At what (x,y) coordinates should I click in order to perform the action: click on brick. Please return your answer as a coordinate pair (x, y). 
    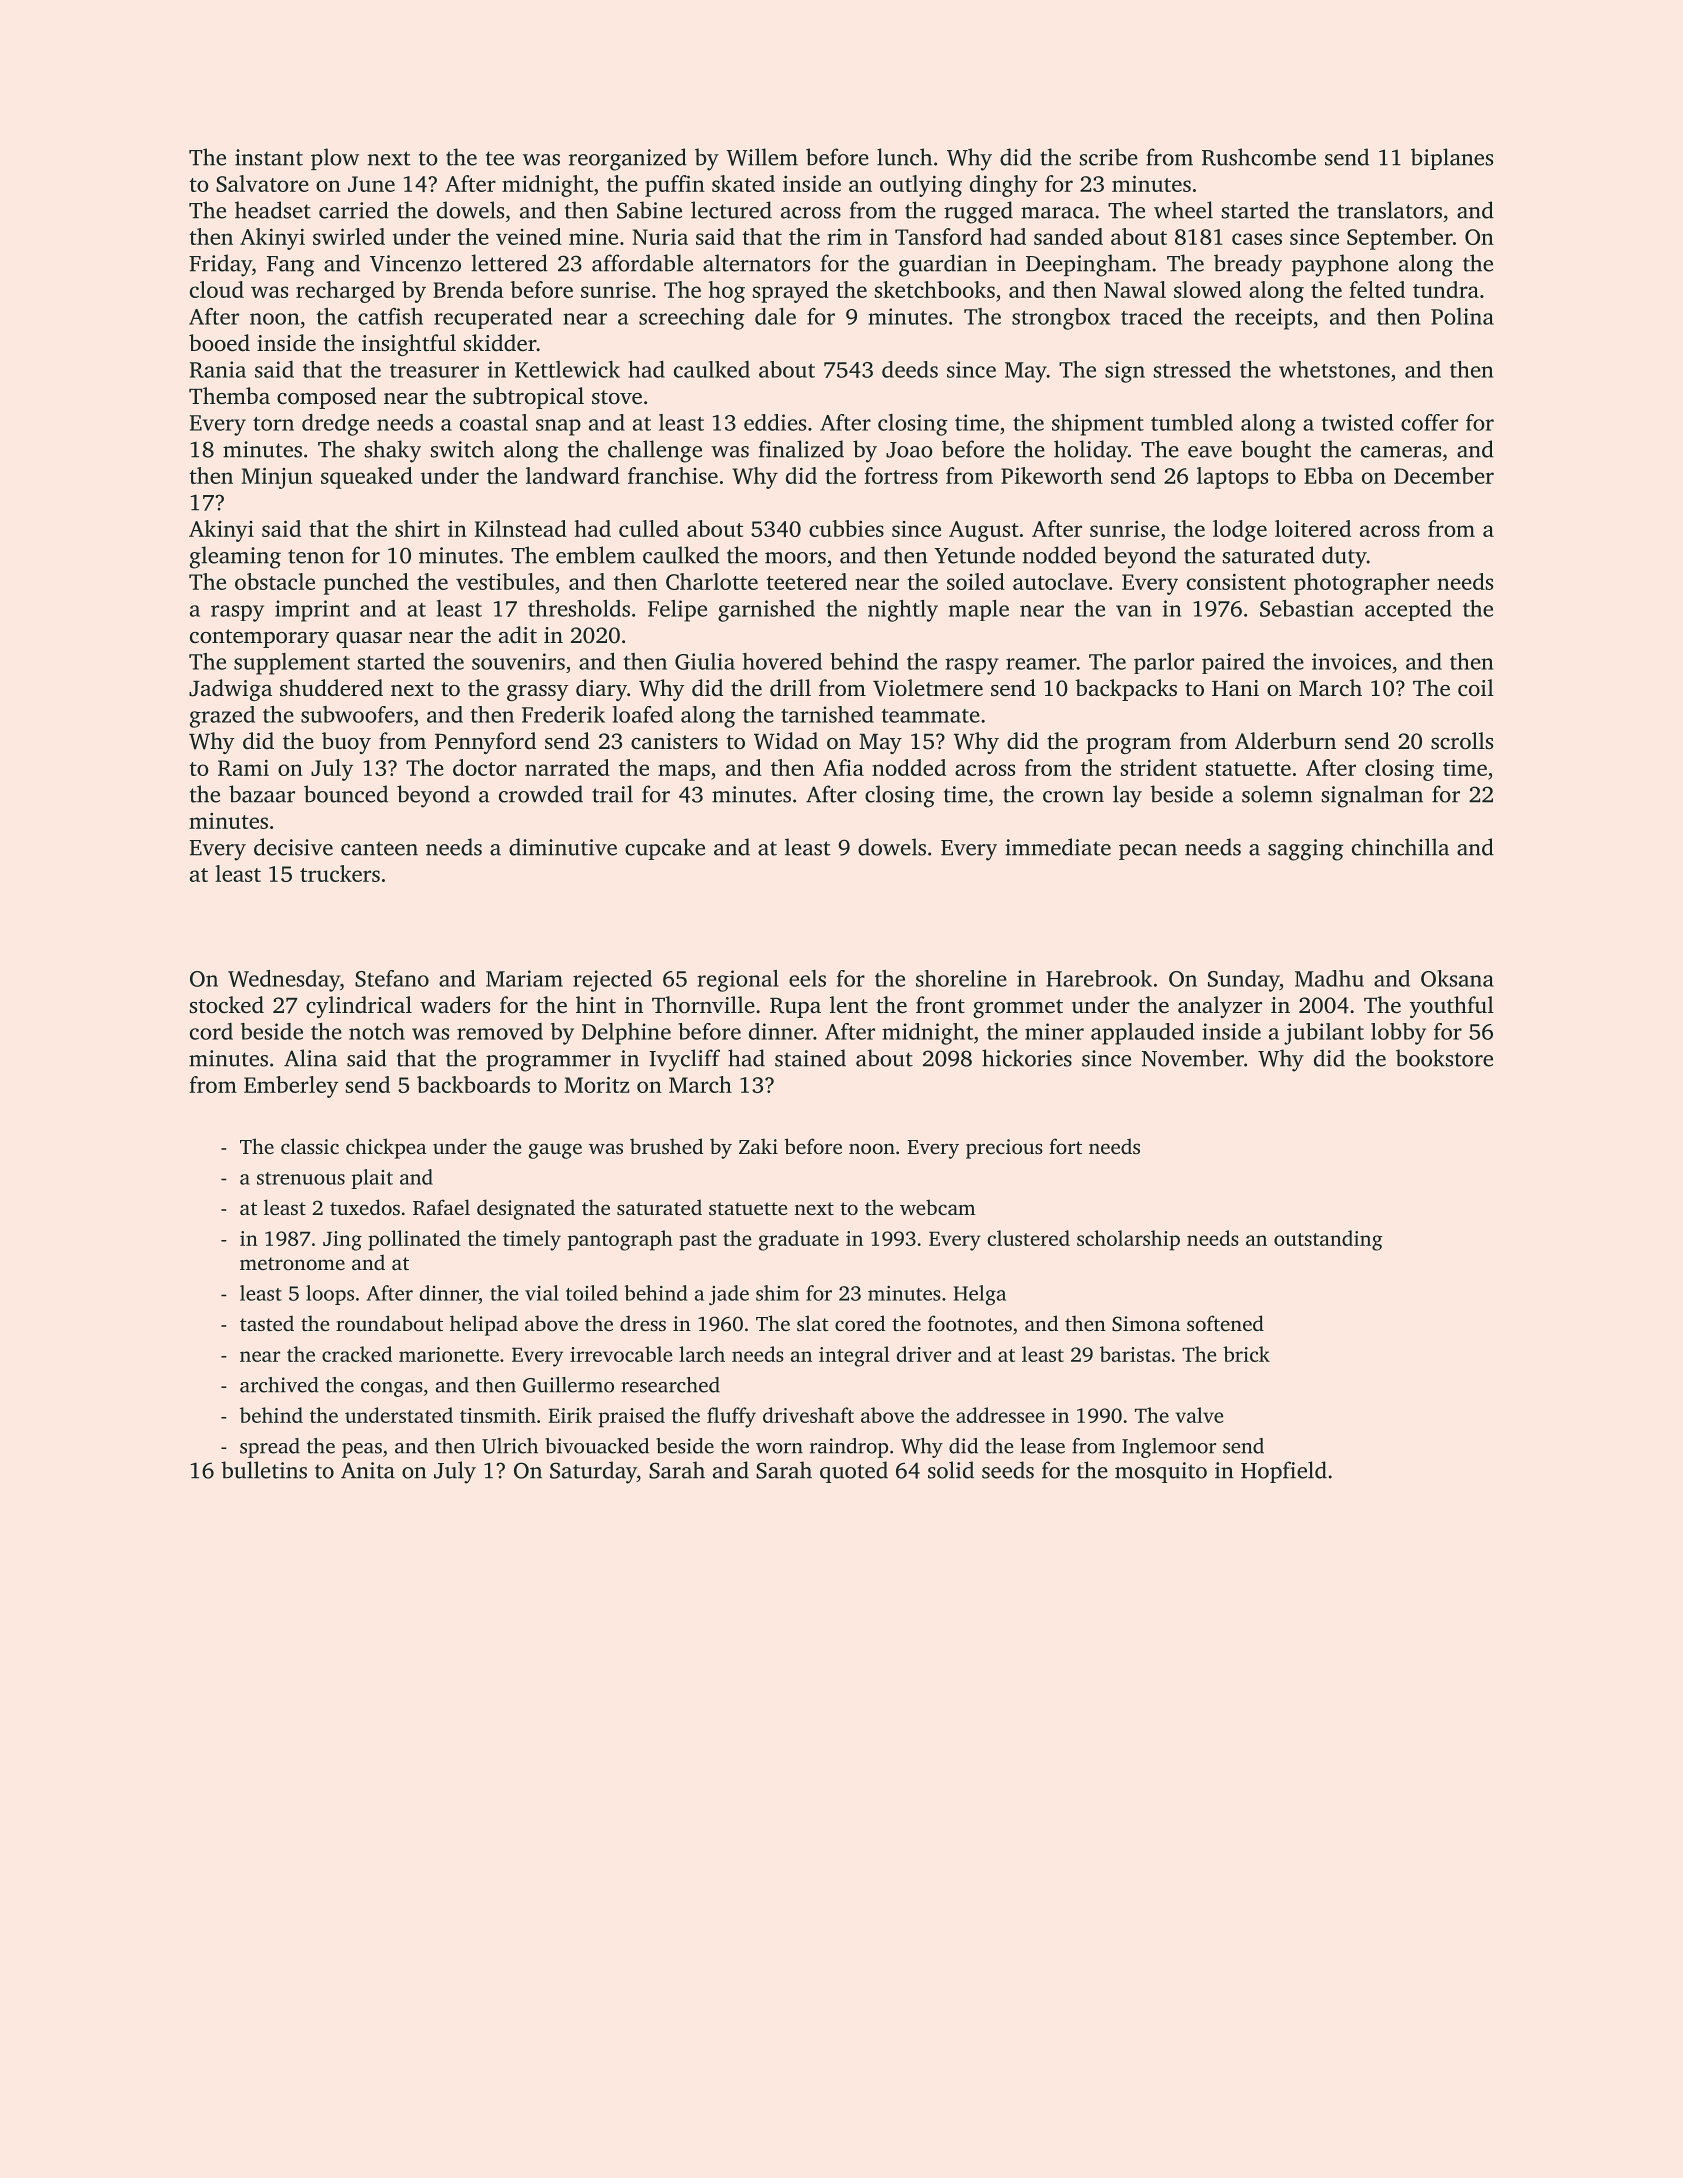
    Looking at the image, I should click on (1246, 1354).
